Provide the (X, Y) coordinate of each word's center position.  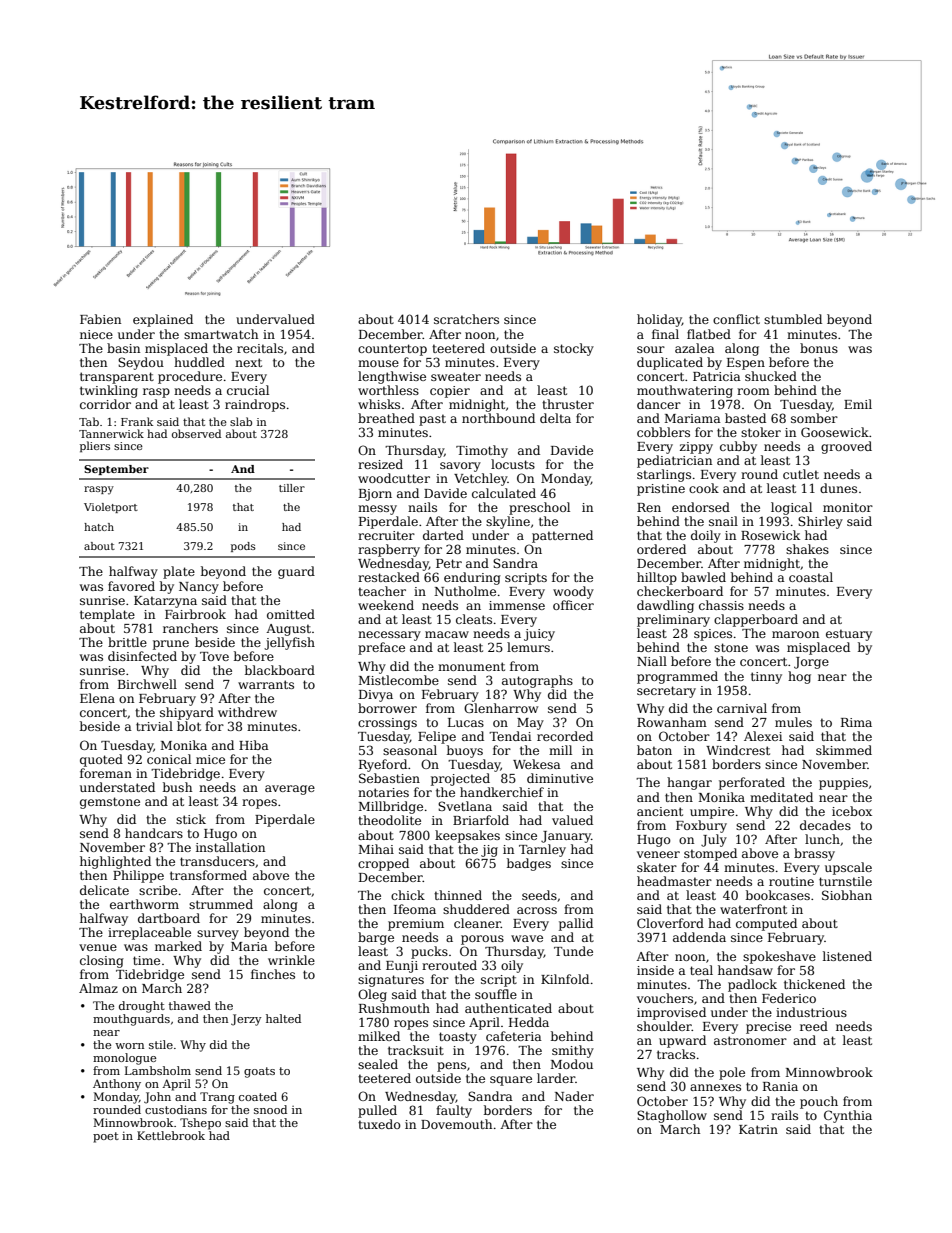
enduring (472, 578)
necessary (389, 636)
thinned (458, 895)
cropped (383, 864)
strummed (221, 904)
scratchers (466, 319)
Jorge (811, 663)
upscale (848, 868)
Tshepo (200, 1124)
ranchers (190, 628)
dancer (659, 404)
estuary (849, 635)
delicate (104, 890)
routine (791, 881)
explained (163, 320)
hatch (99, 527)
